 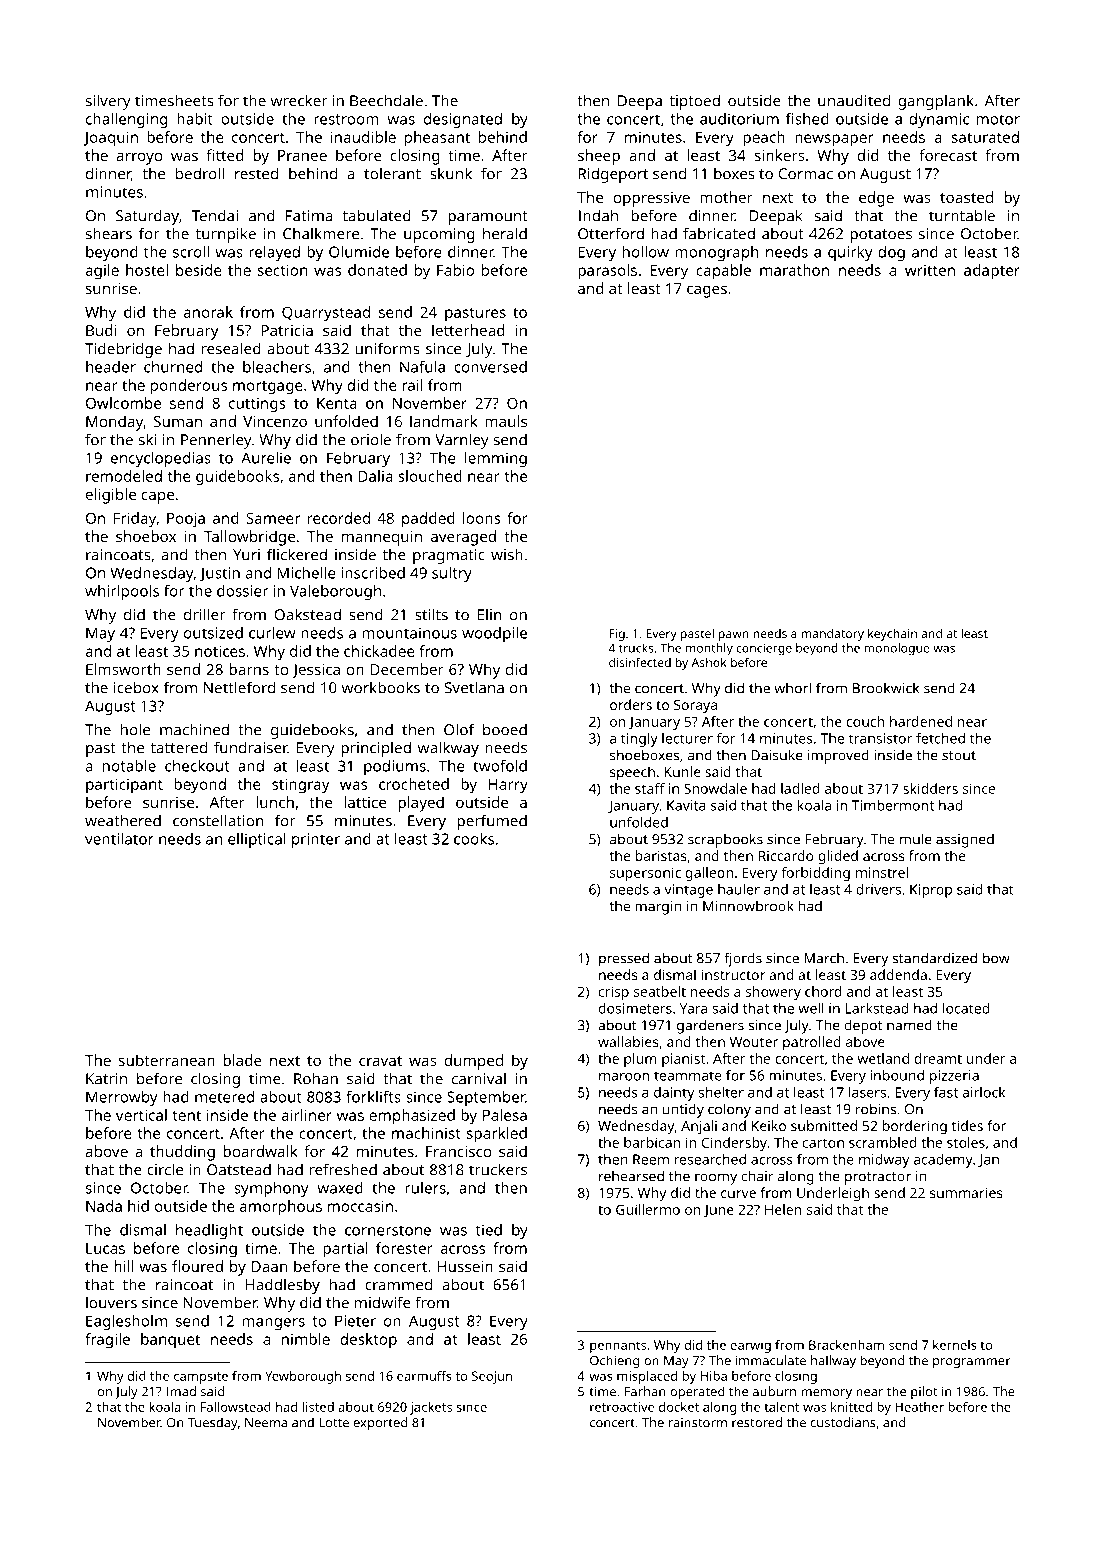 I want to click on bordering, so click(x=915, y=1127).
